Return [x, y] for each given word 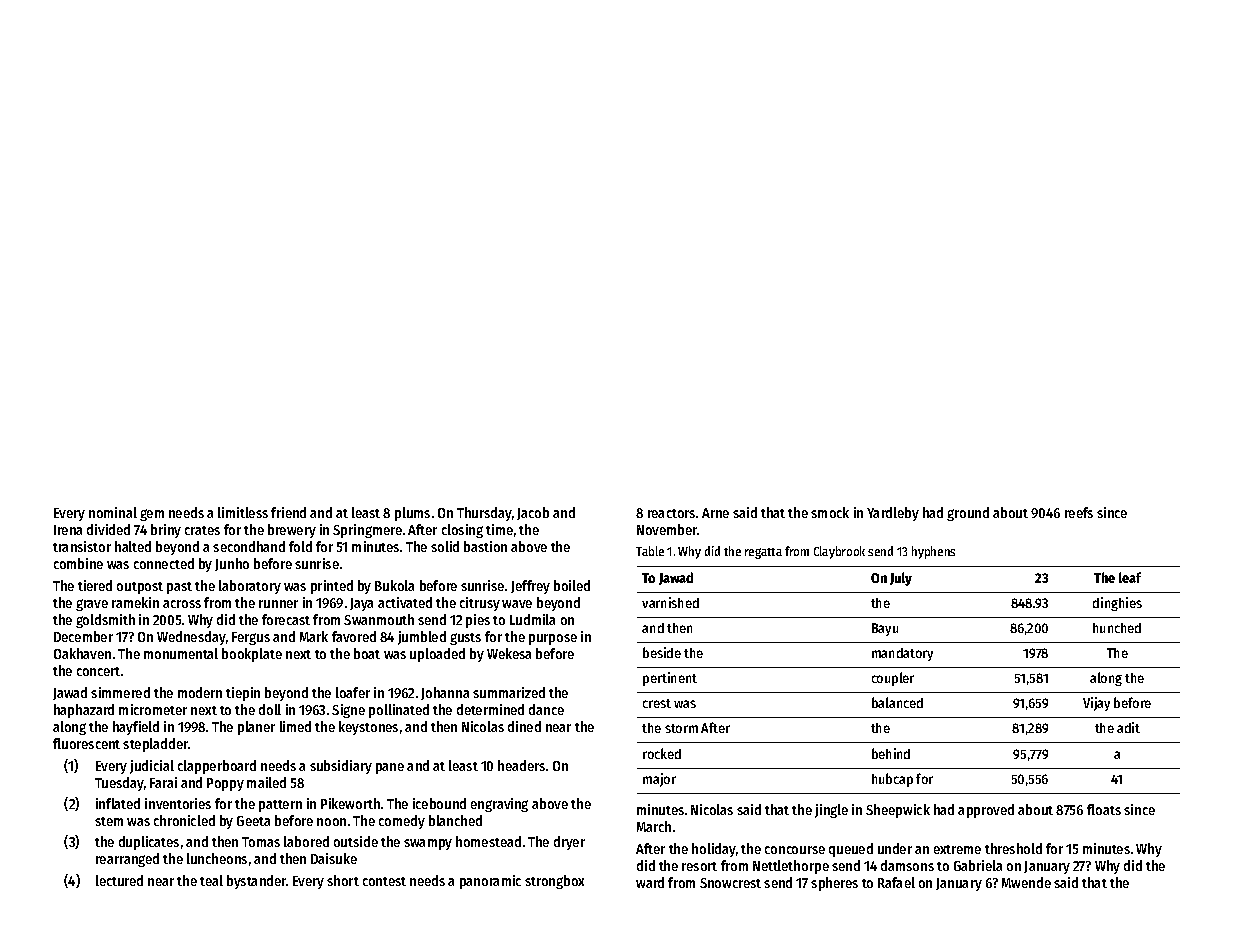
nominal [113, 512]
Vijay [1096, 704]
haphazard [84, 711]
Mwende [1026, 882]
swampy [428, 844]
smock [830, 512]
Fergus [251, 638]
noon [331, 822]
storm [681, 728]
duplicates [149, 843]
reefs [1079, 512]
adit [1128, 727]
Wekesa [509, 653]
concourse [795, 850]
